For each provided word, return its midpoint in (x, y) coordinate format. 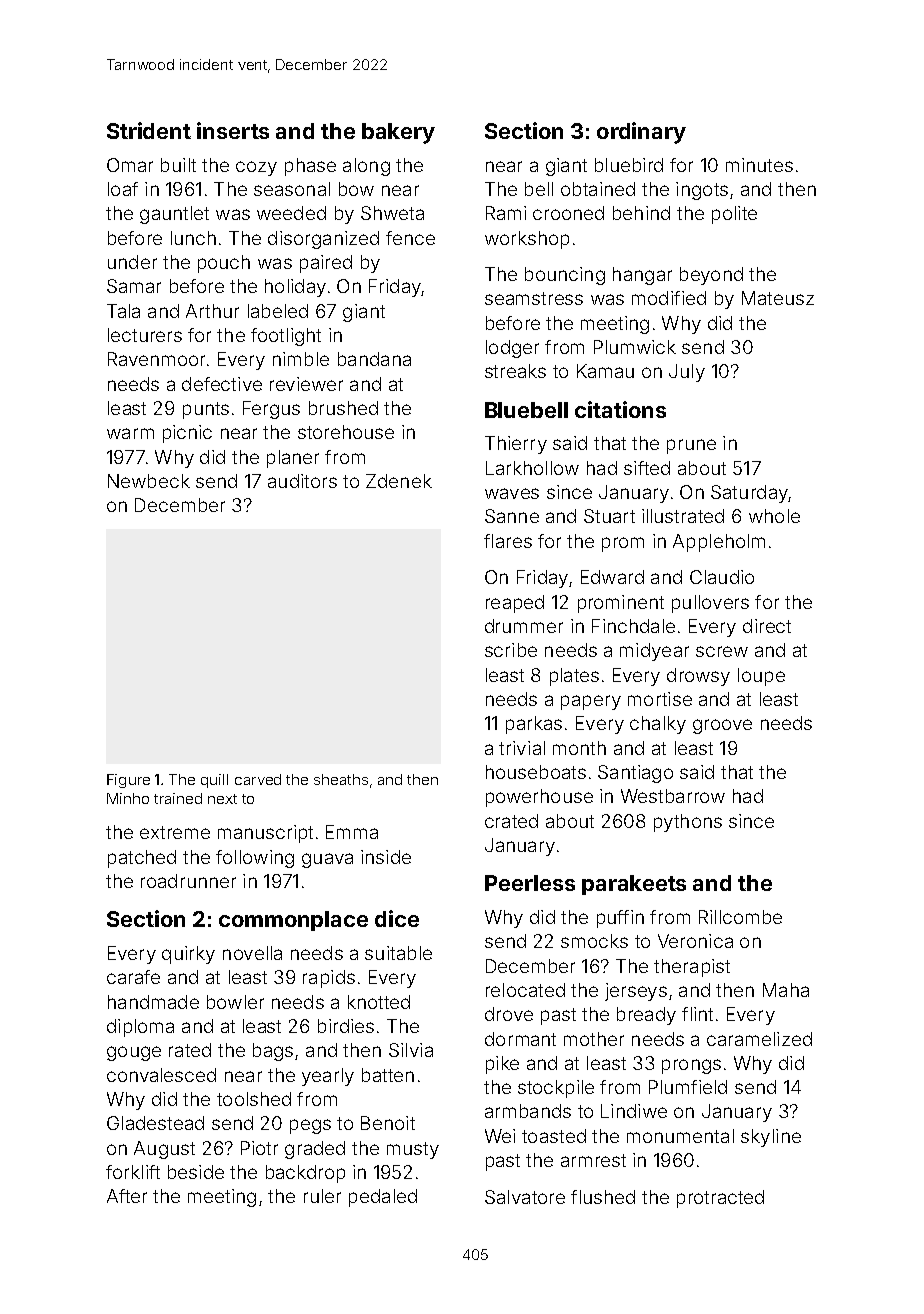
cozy (256, 168)
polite (734, 215)
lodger (512, 349)
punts (206, 410)
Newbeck (149, 481)
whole (774, 516)
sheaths (341, 779)
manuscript (265, 834)
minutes (759, 165)
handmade (153, 1002)
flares (508, 541)
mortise (660, 699)
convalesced (161, 1075)
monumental (680, 1136)
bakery (398, 133)
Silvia (411, 1050)
